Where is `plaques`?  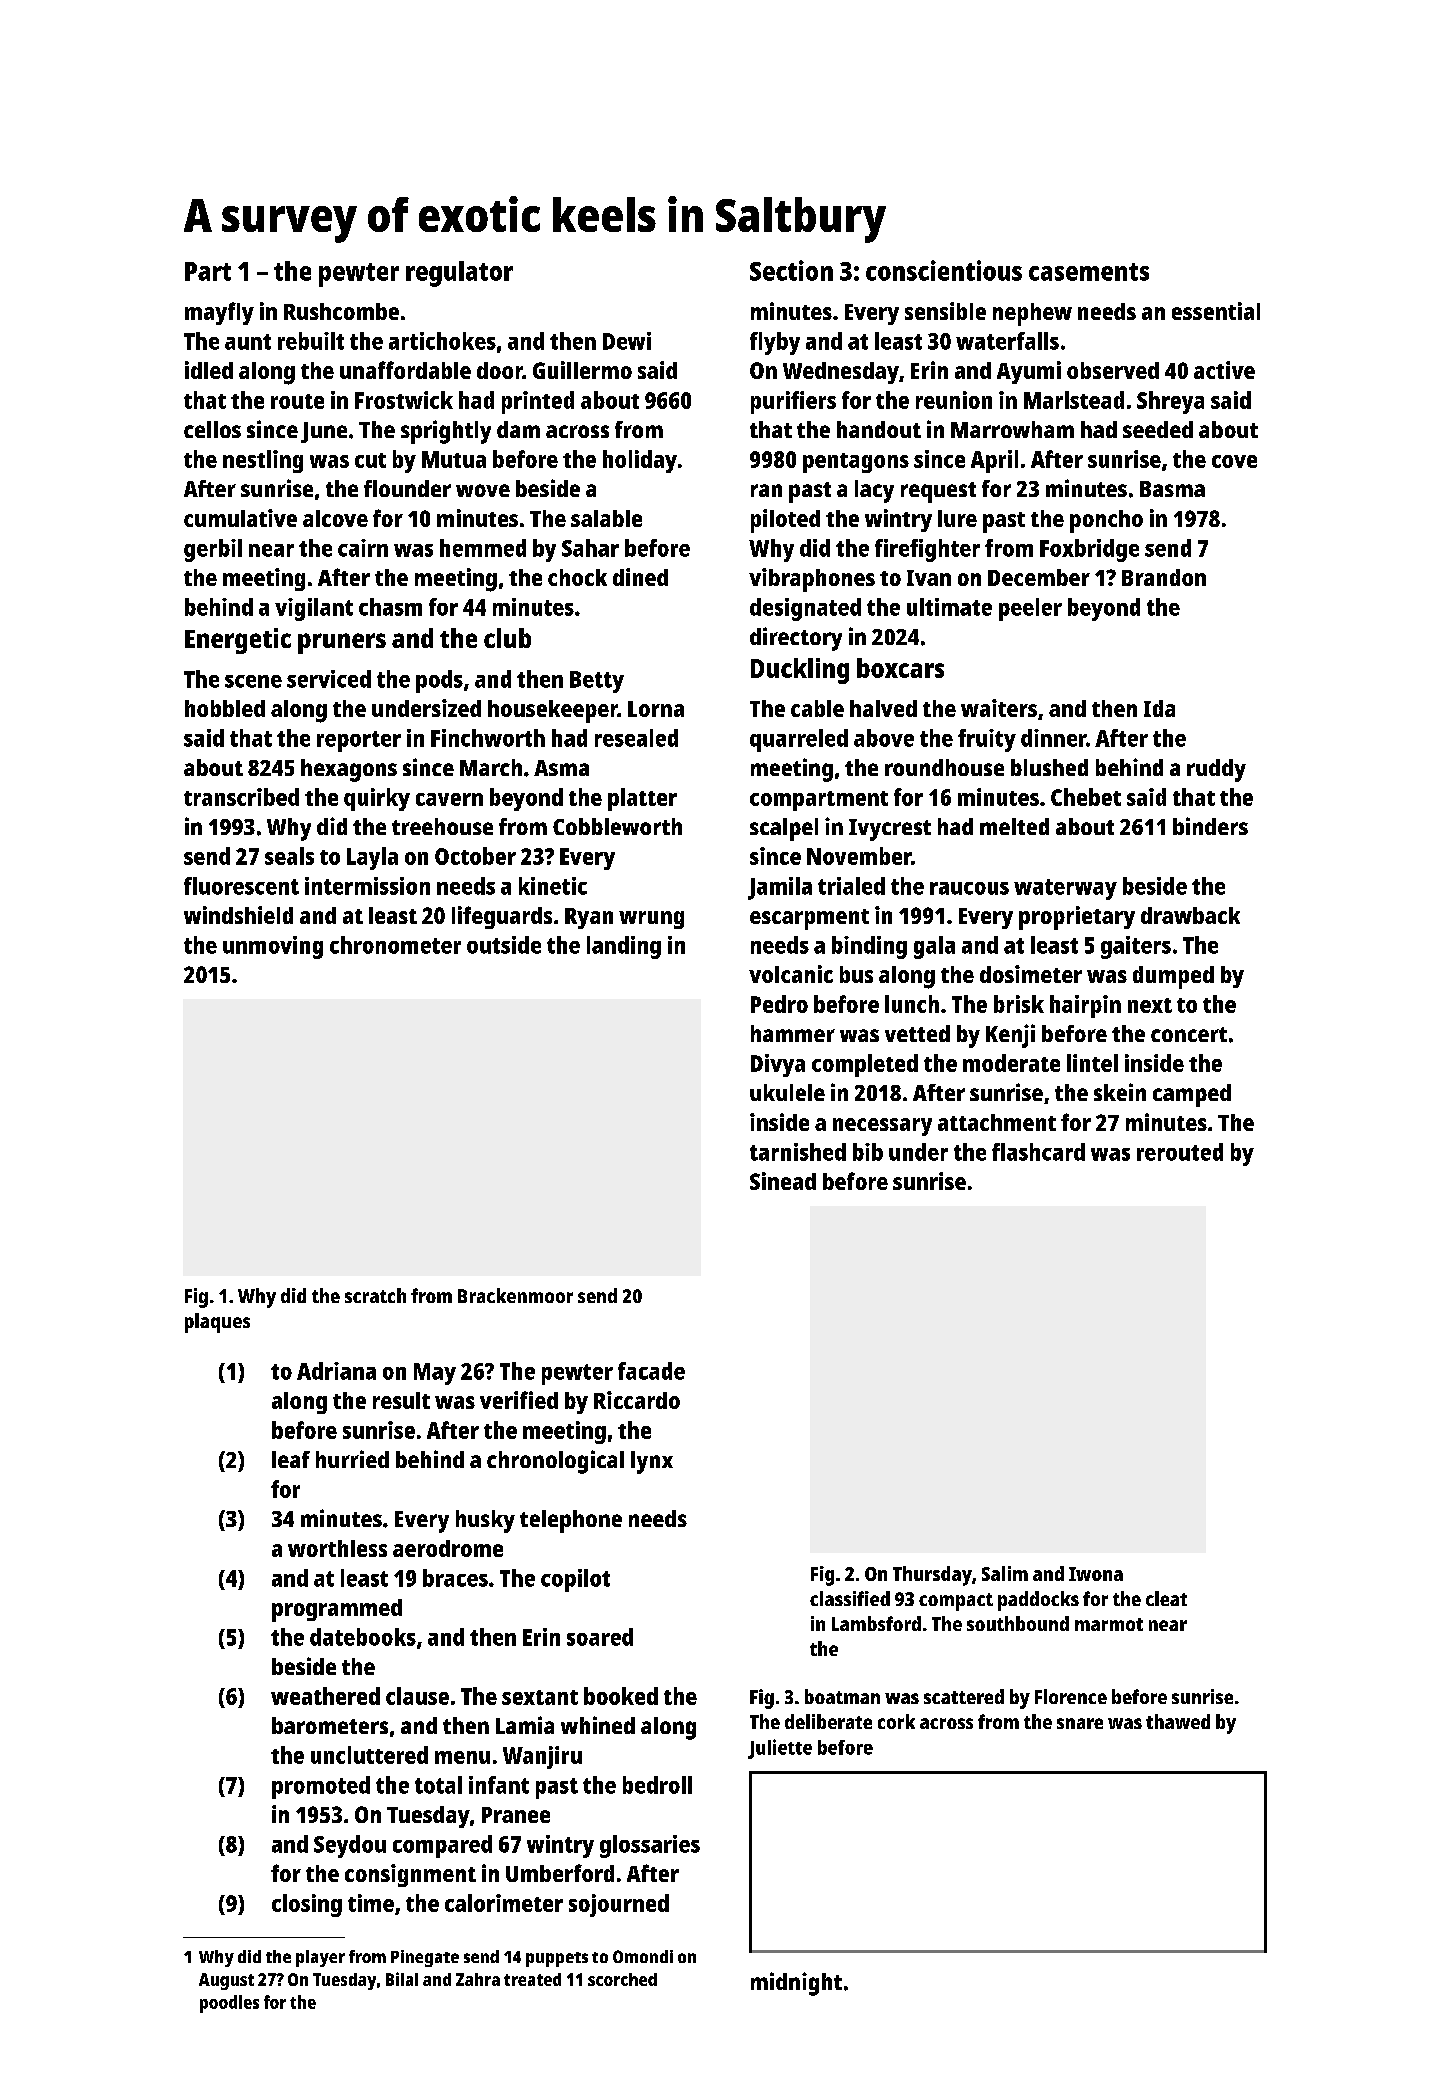
plaques is located at coordinates (217, 1323).
